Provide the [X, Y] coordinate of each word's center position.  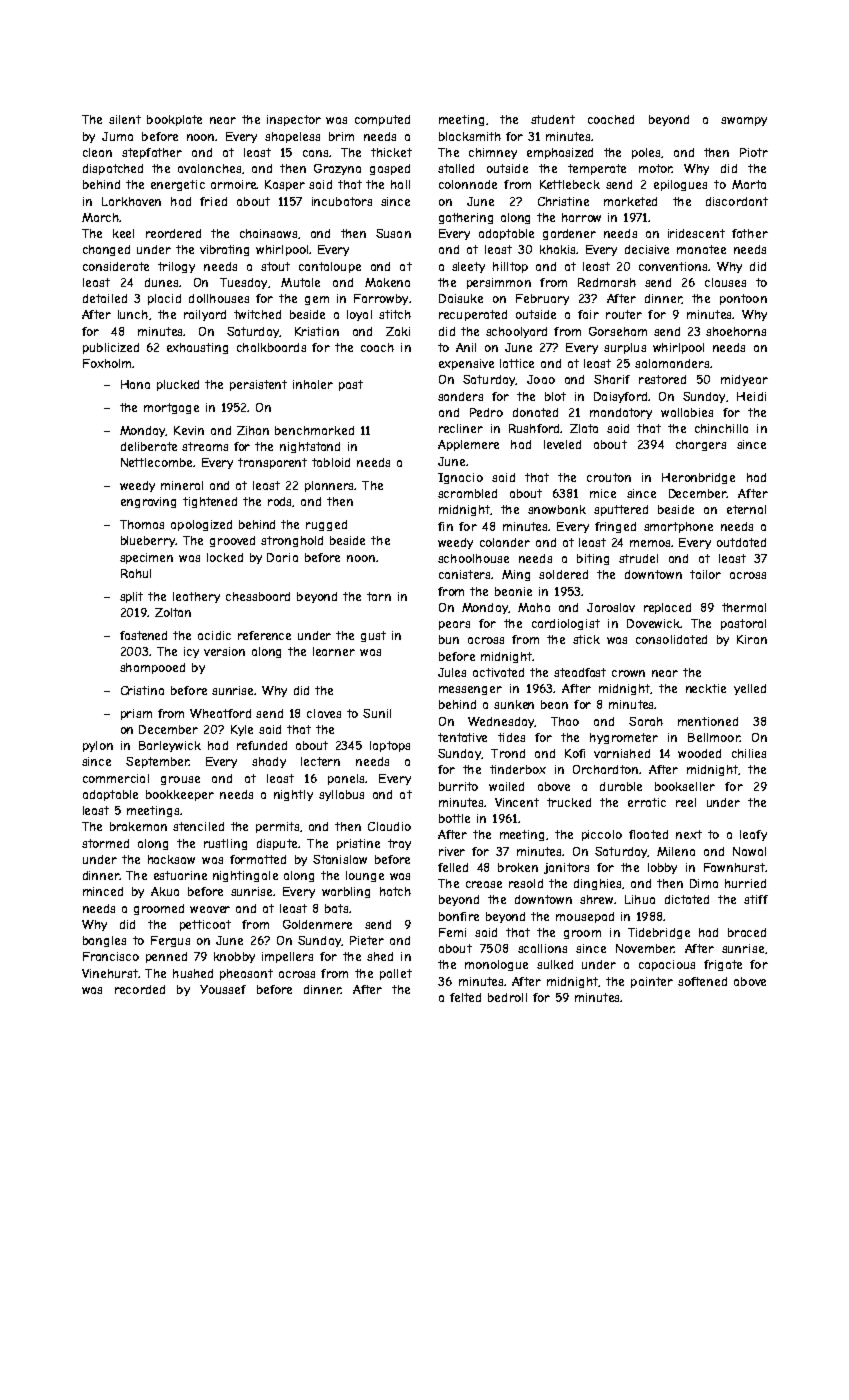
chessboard [258, 596]
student [553, 119]
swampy [744, 121]
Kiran [752, 639]
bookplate [174, 120]
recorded [140, 989]
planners [330, 486]
